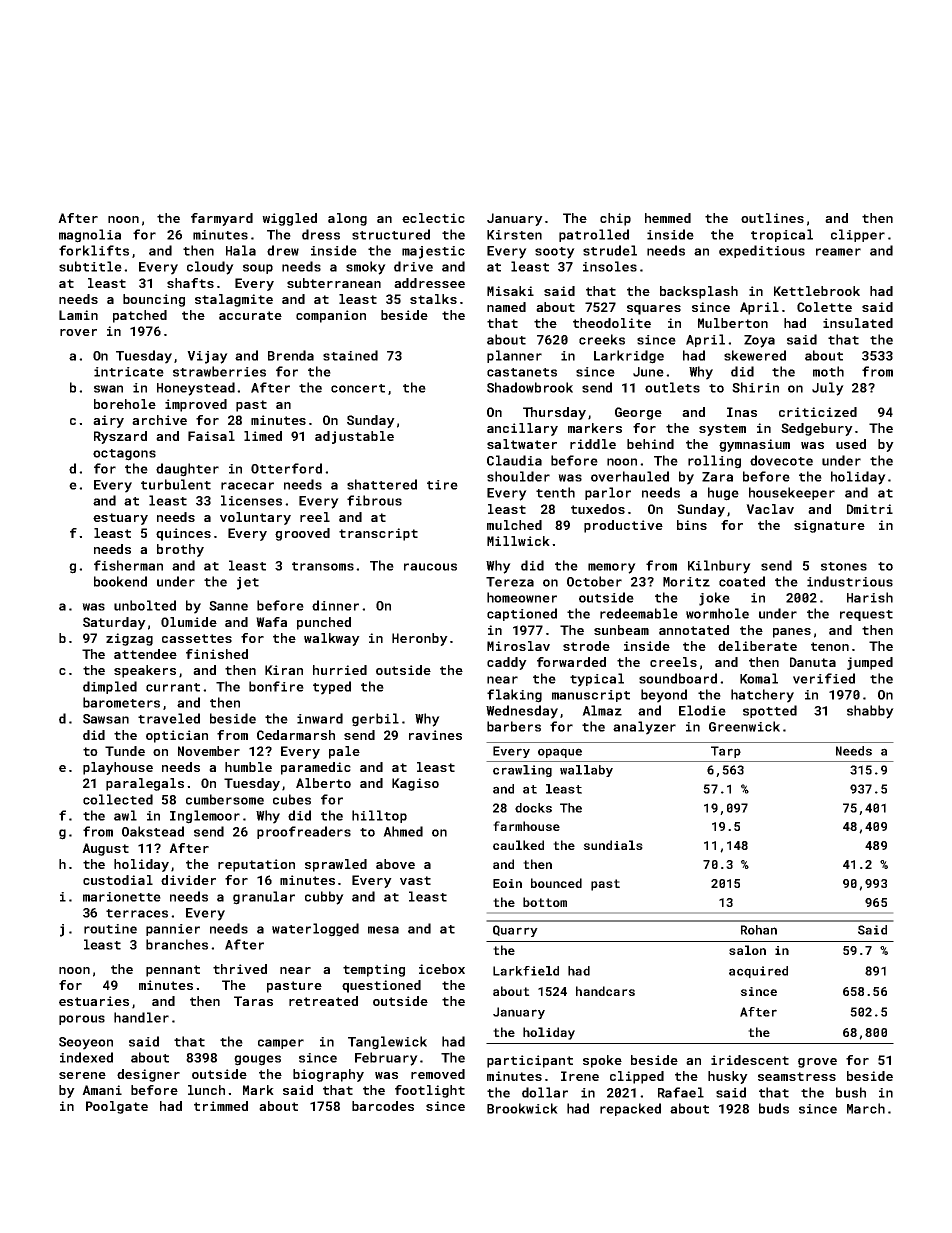  What do you see at coordinates (757, 646) in the page?
I see `deliberate` at bounding box center [757, 646].
